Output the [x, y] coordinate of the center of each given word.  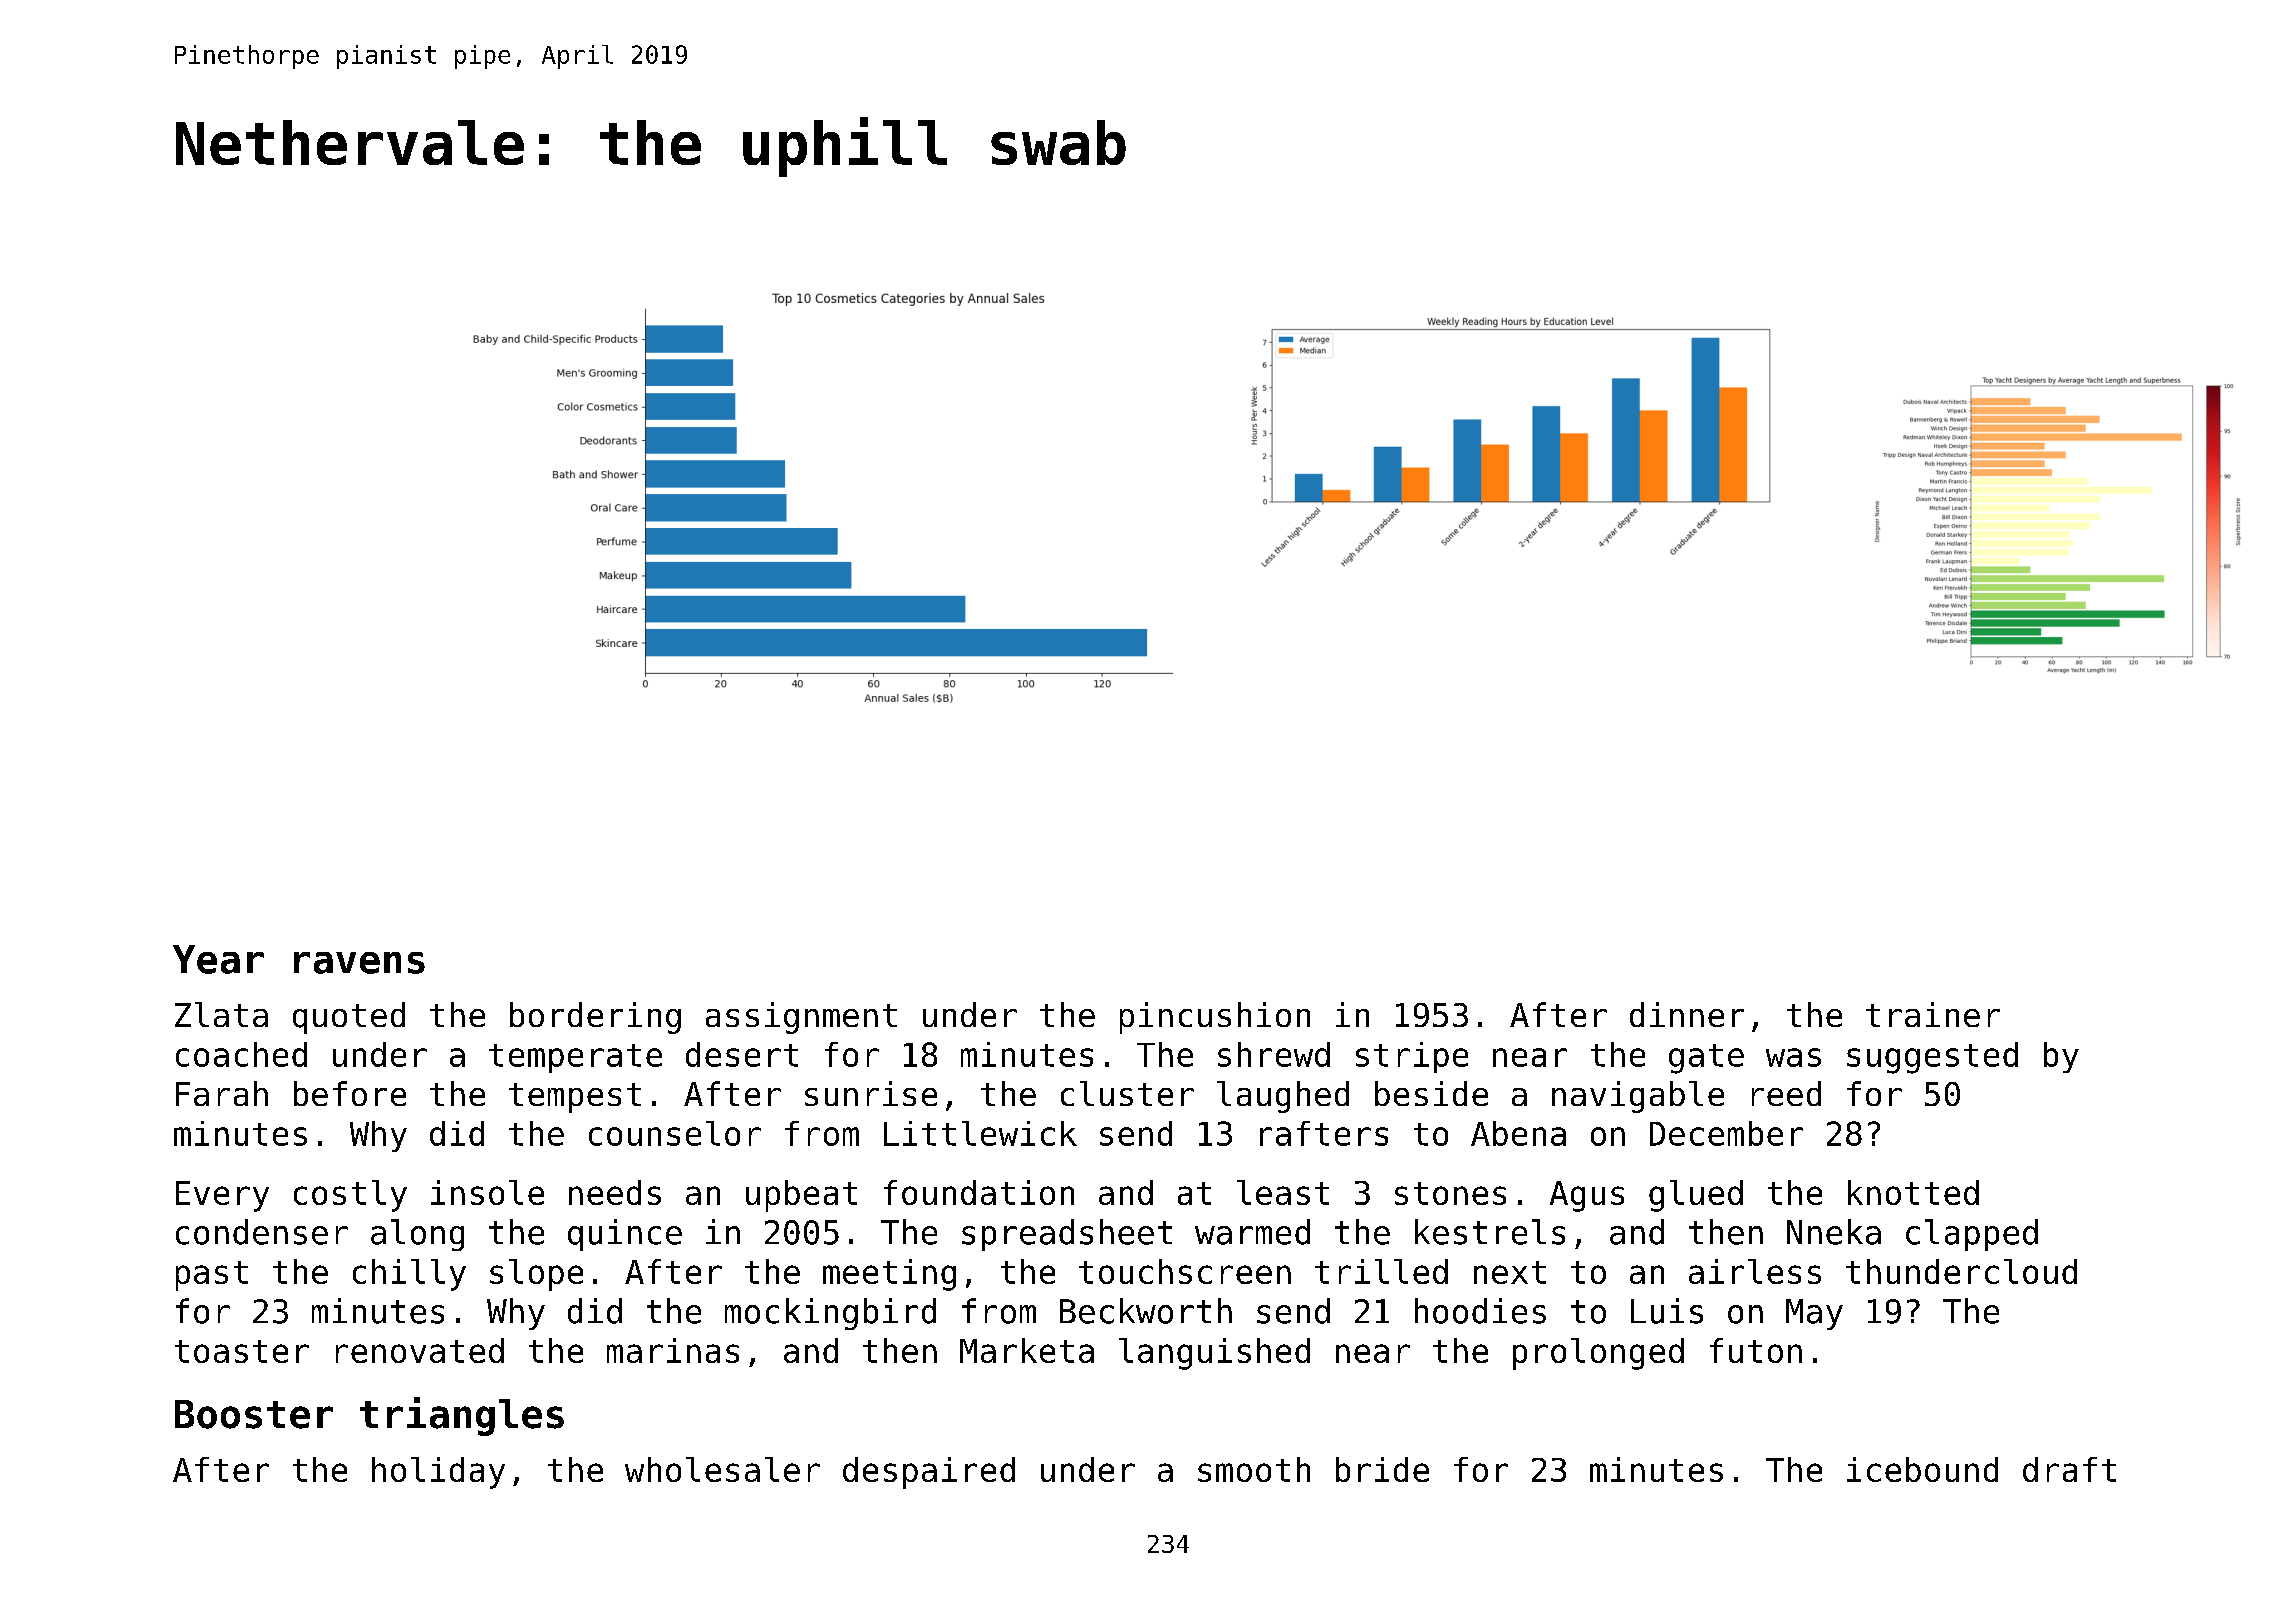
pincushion [1215, 1018]
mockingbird [830, 1314]
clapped [1972, 1235]
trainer [1933, 1014]
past [212, 1276]
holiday [438, 1473]
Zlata [221, 1014]
